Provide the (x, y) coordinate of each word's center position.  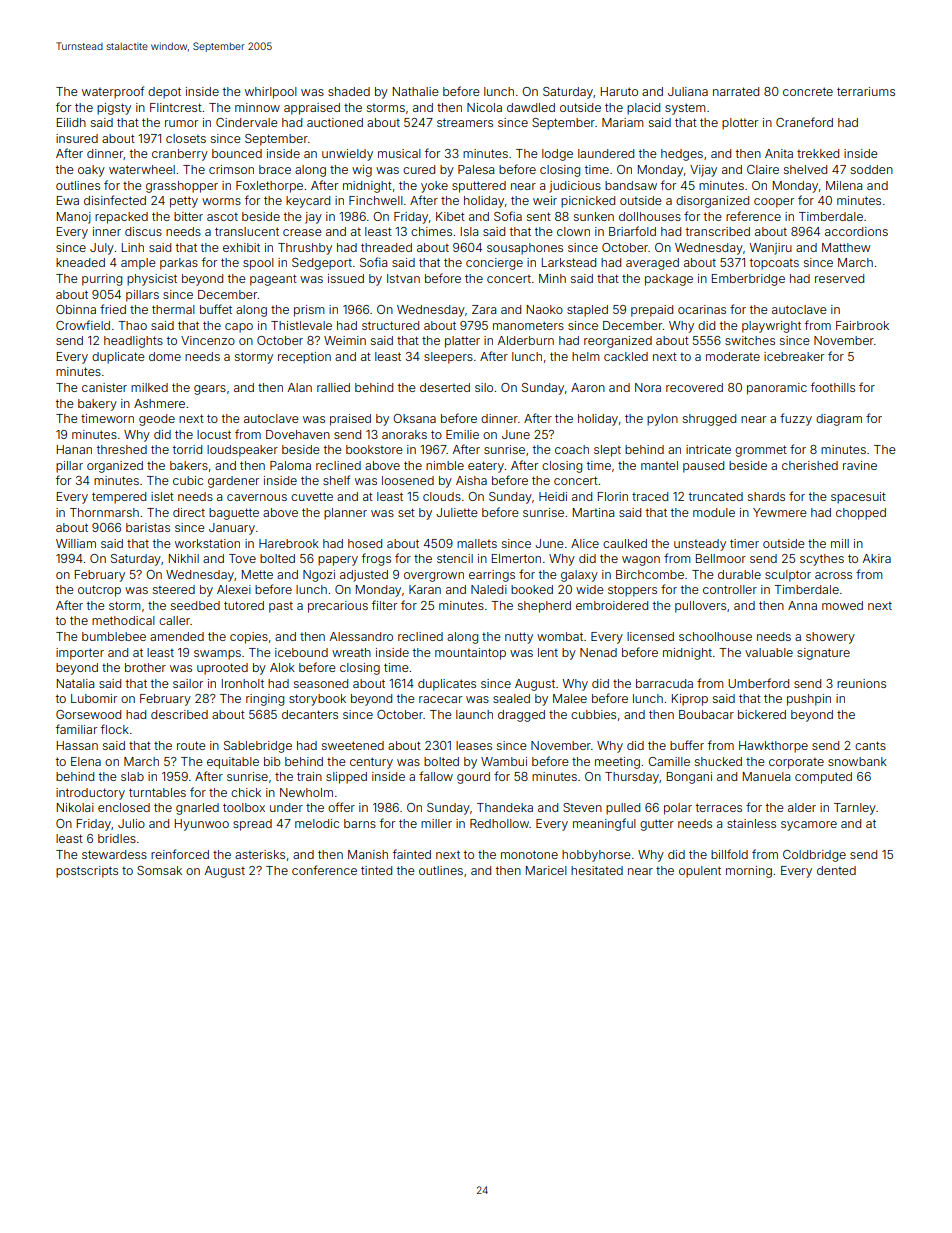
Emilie (462, 434)
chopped (861, 514)
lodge (557, 155)
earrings (492, 576)
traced (650, 496)
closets (186, 138)
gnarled (197, 809)
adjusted (364, 576)
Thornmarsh (104, 512)
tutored (244, 605)
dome (165, 356)
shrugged (709, 420)
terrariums (866, 91)
